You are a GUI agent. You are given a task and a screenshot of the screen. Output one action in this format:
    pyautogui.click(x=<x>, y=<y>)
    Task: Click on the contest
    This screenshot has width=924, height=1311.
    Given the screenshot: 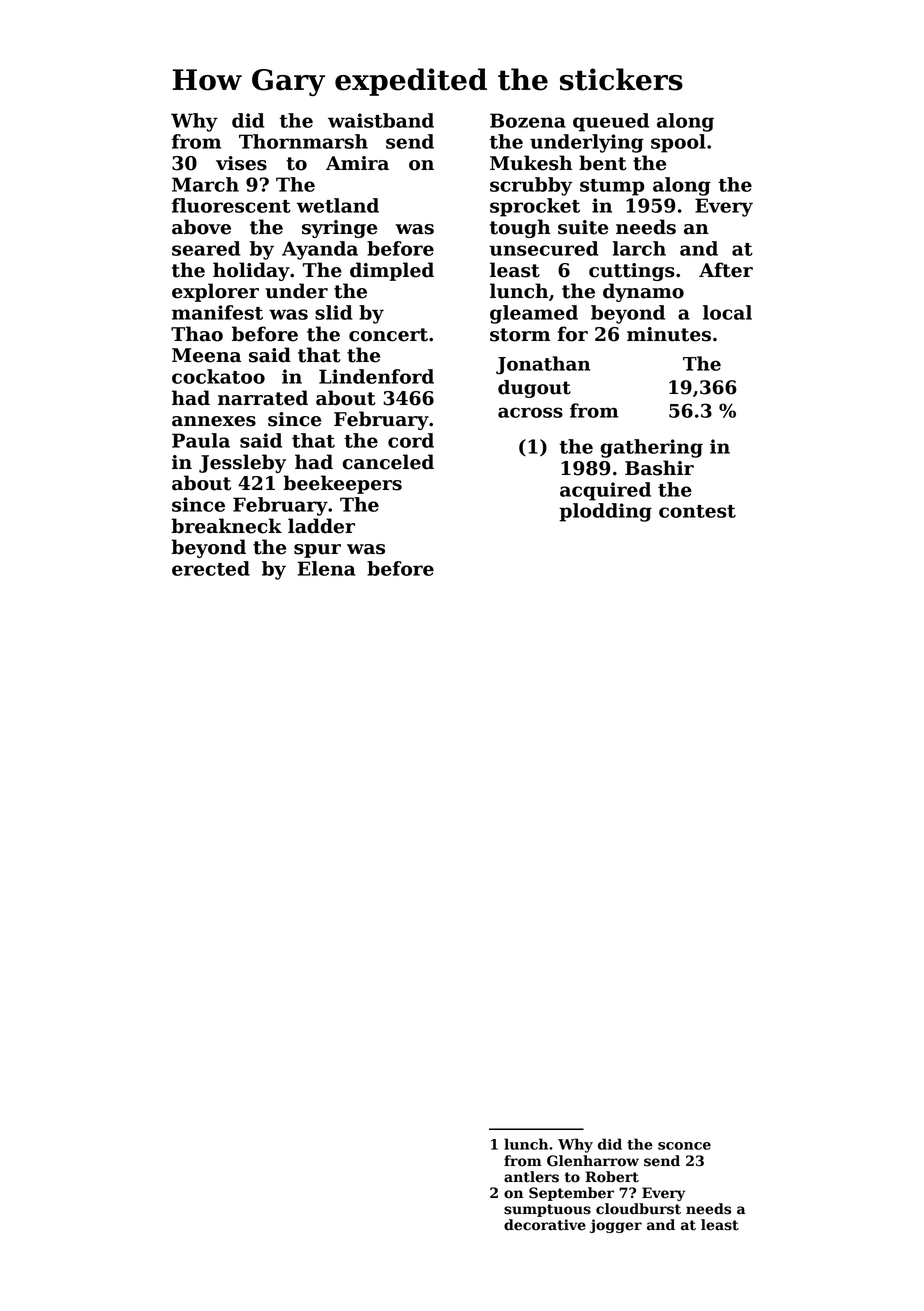 What is the action you would take?
    pyautogui.click(x=697, y=511)
